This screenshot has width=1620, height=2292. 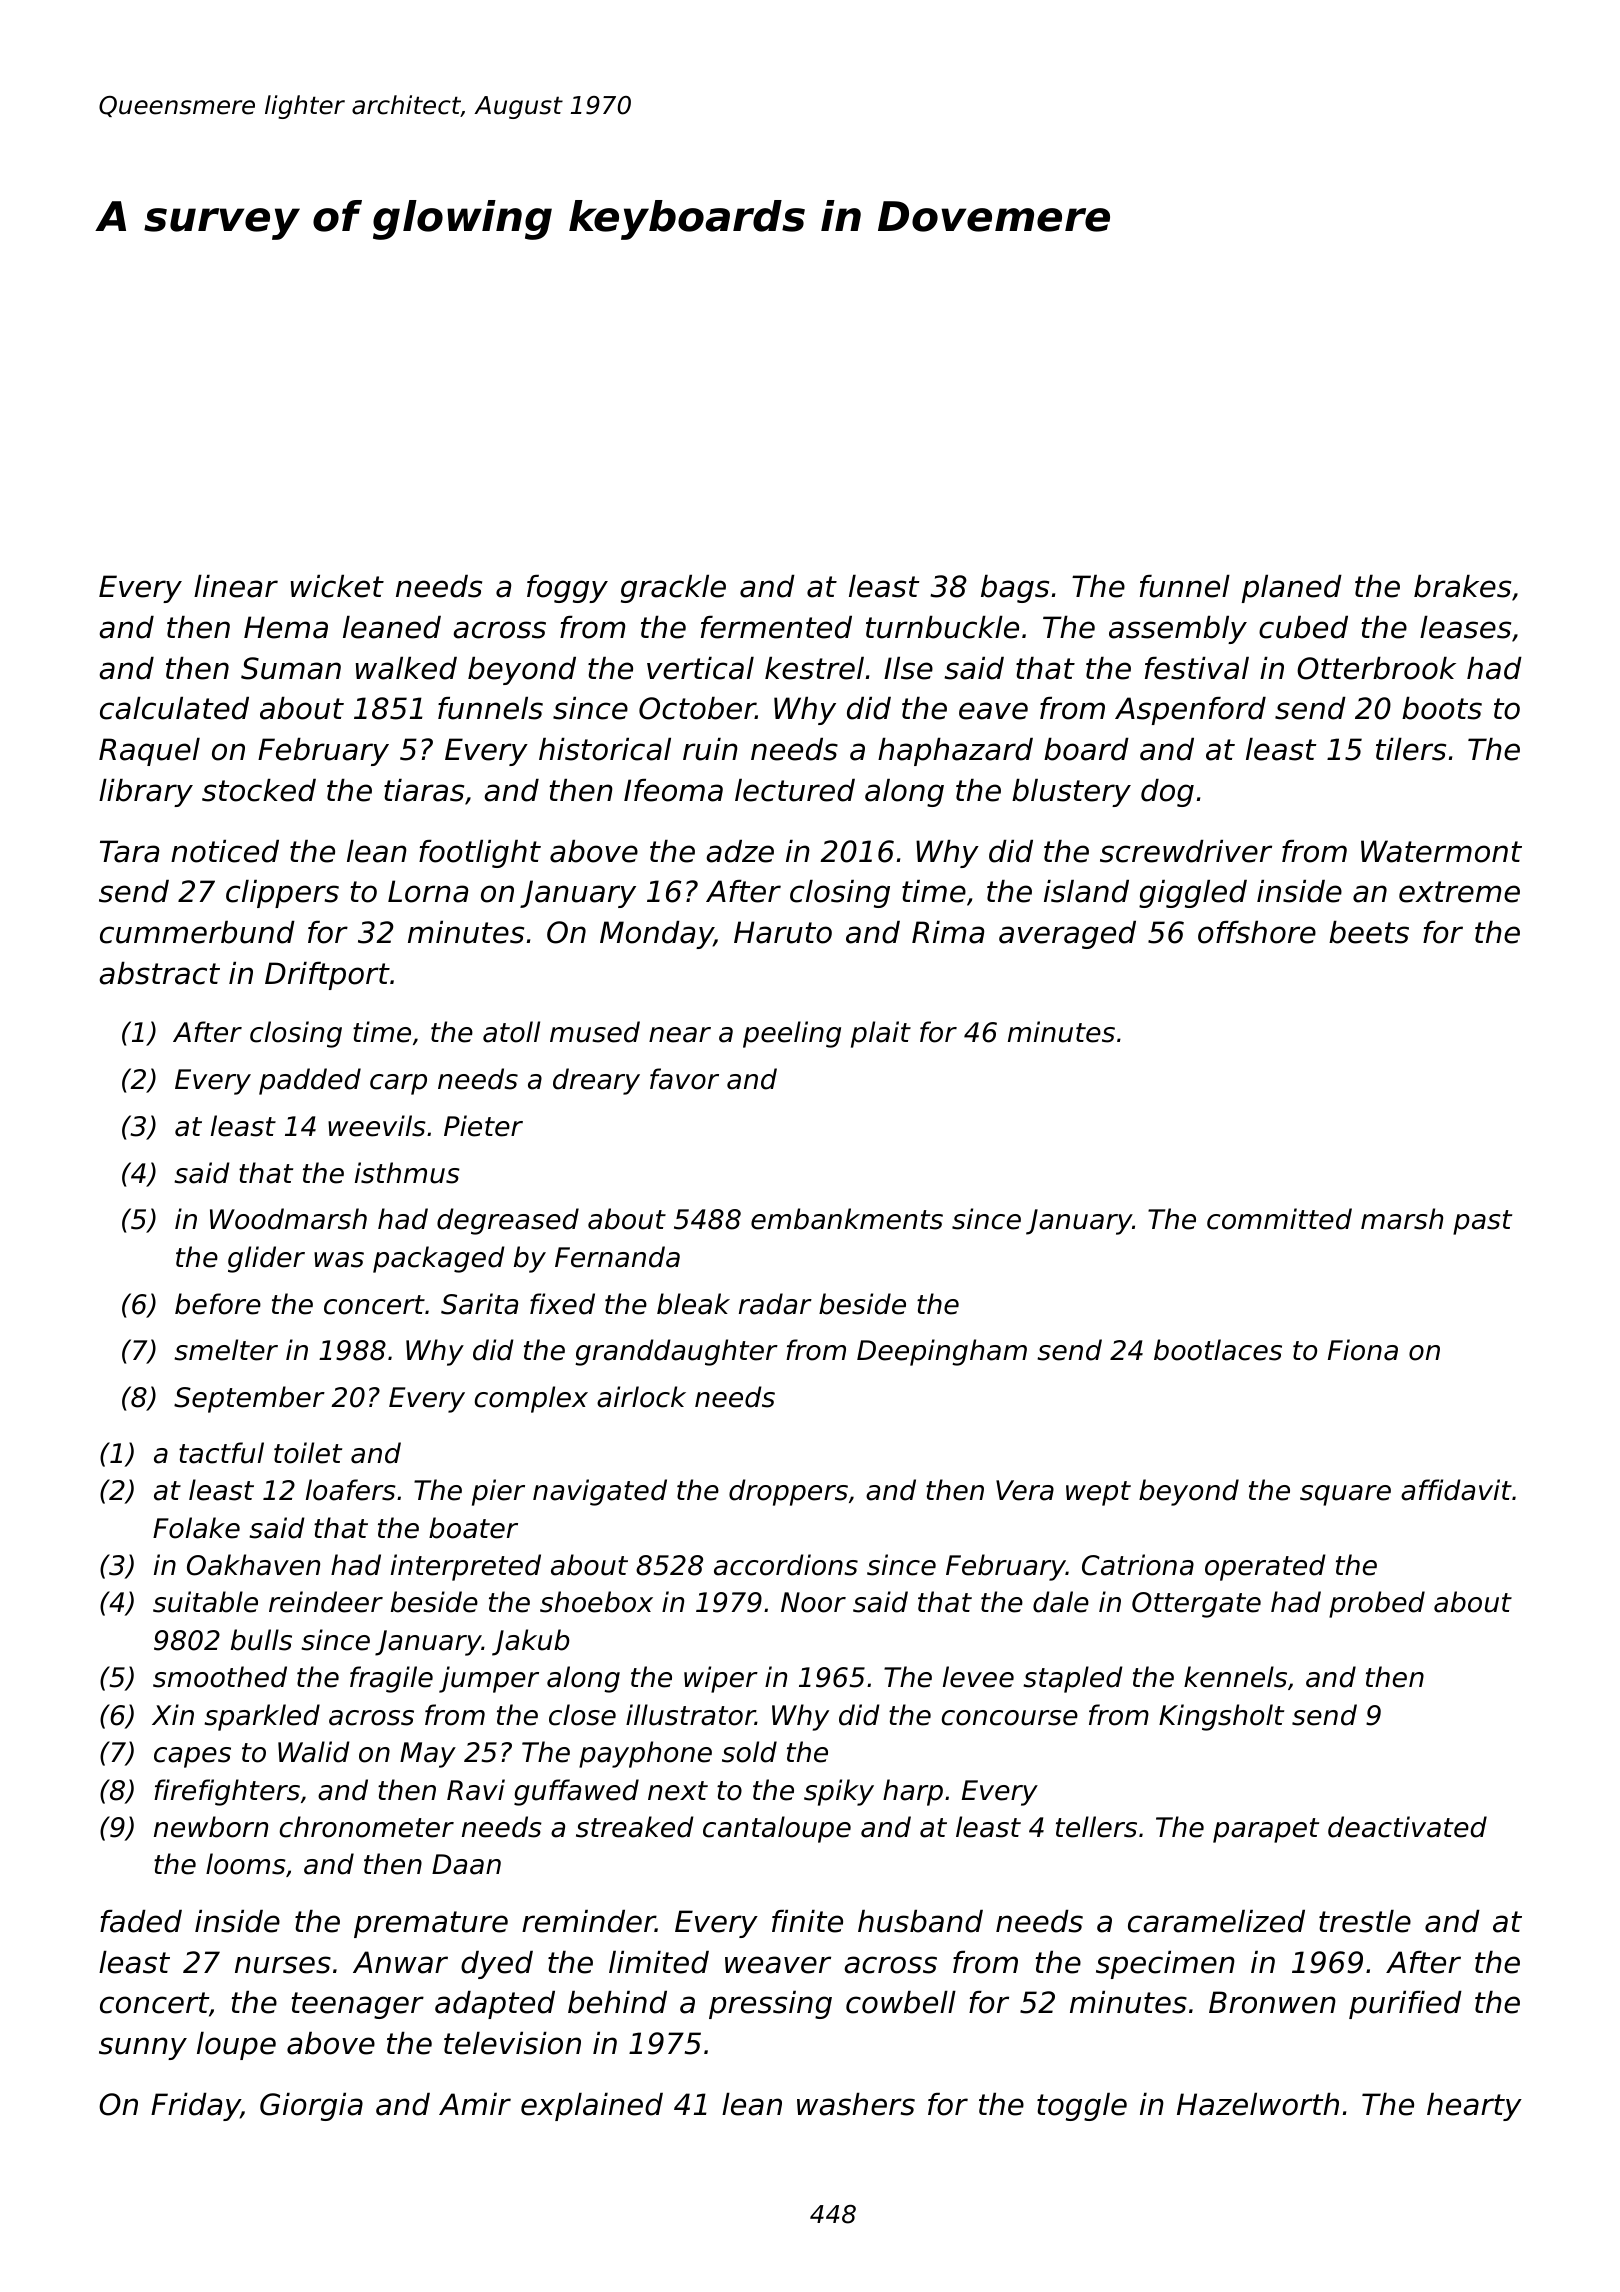 What do you see at coordinates (595, 1032) in the screenshot?
I see `mused` at bounding box center [595, 1032].
